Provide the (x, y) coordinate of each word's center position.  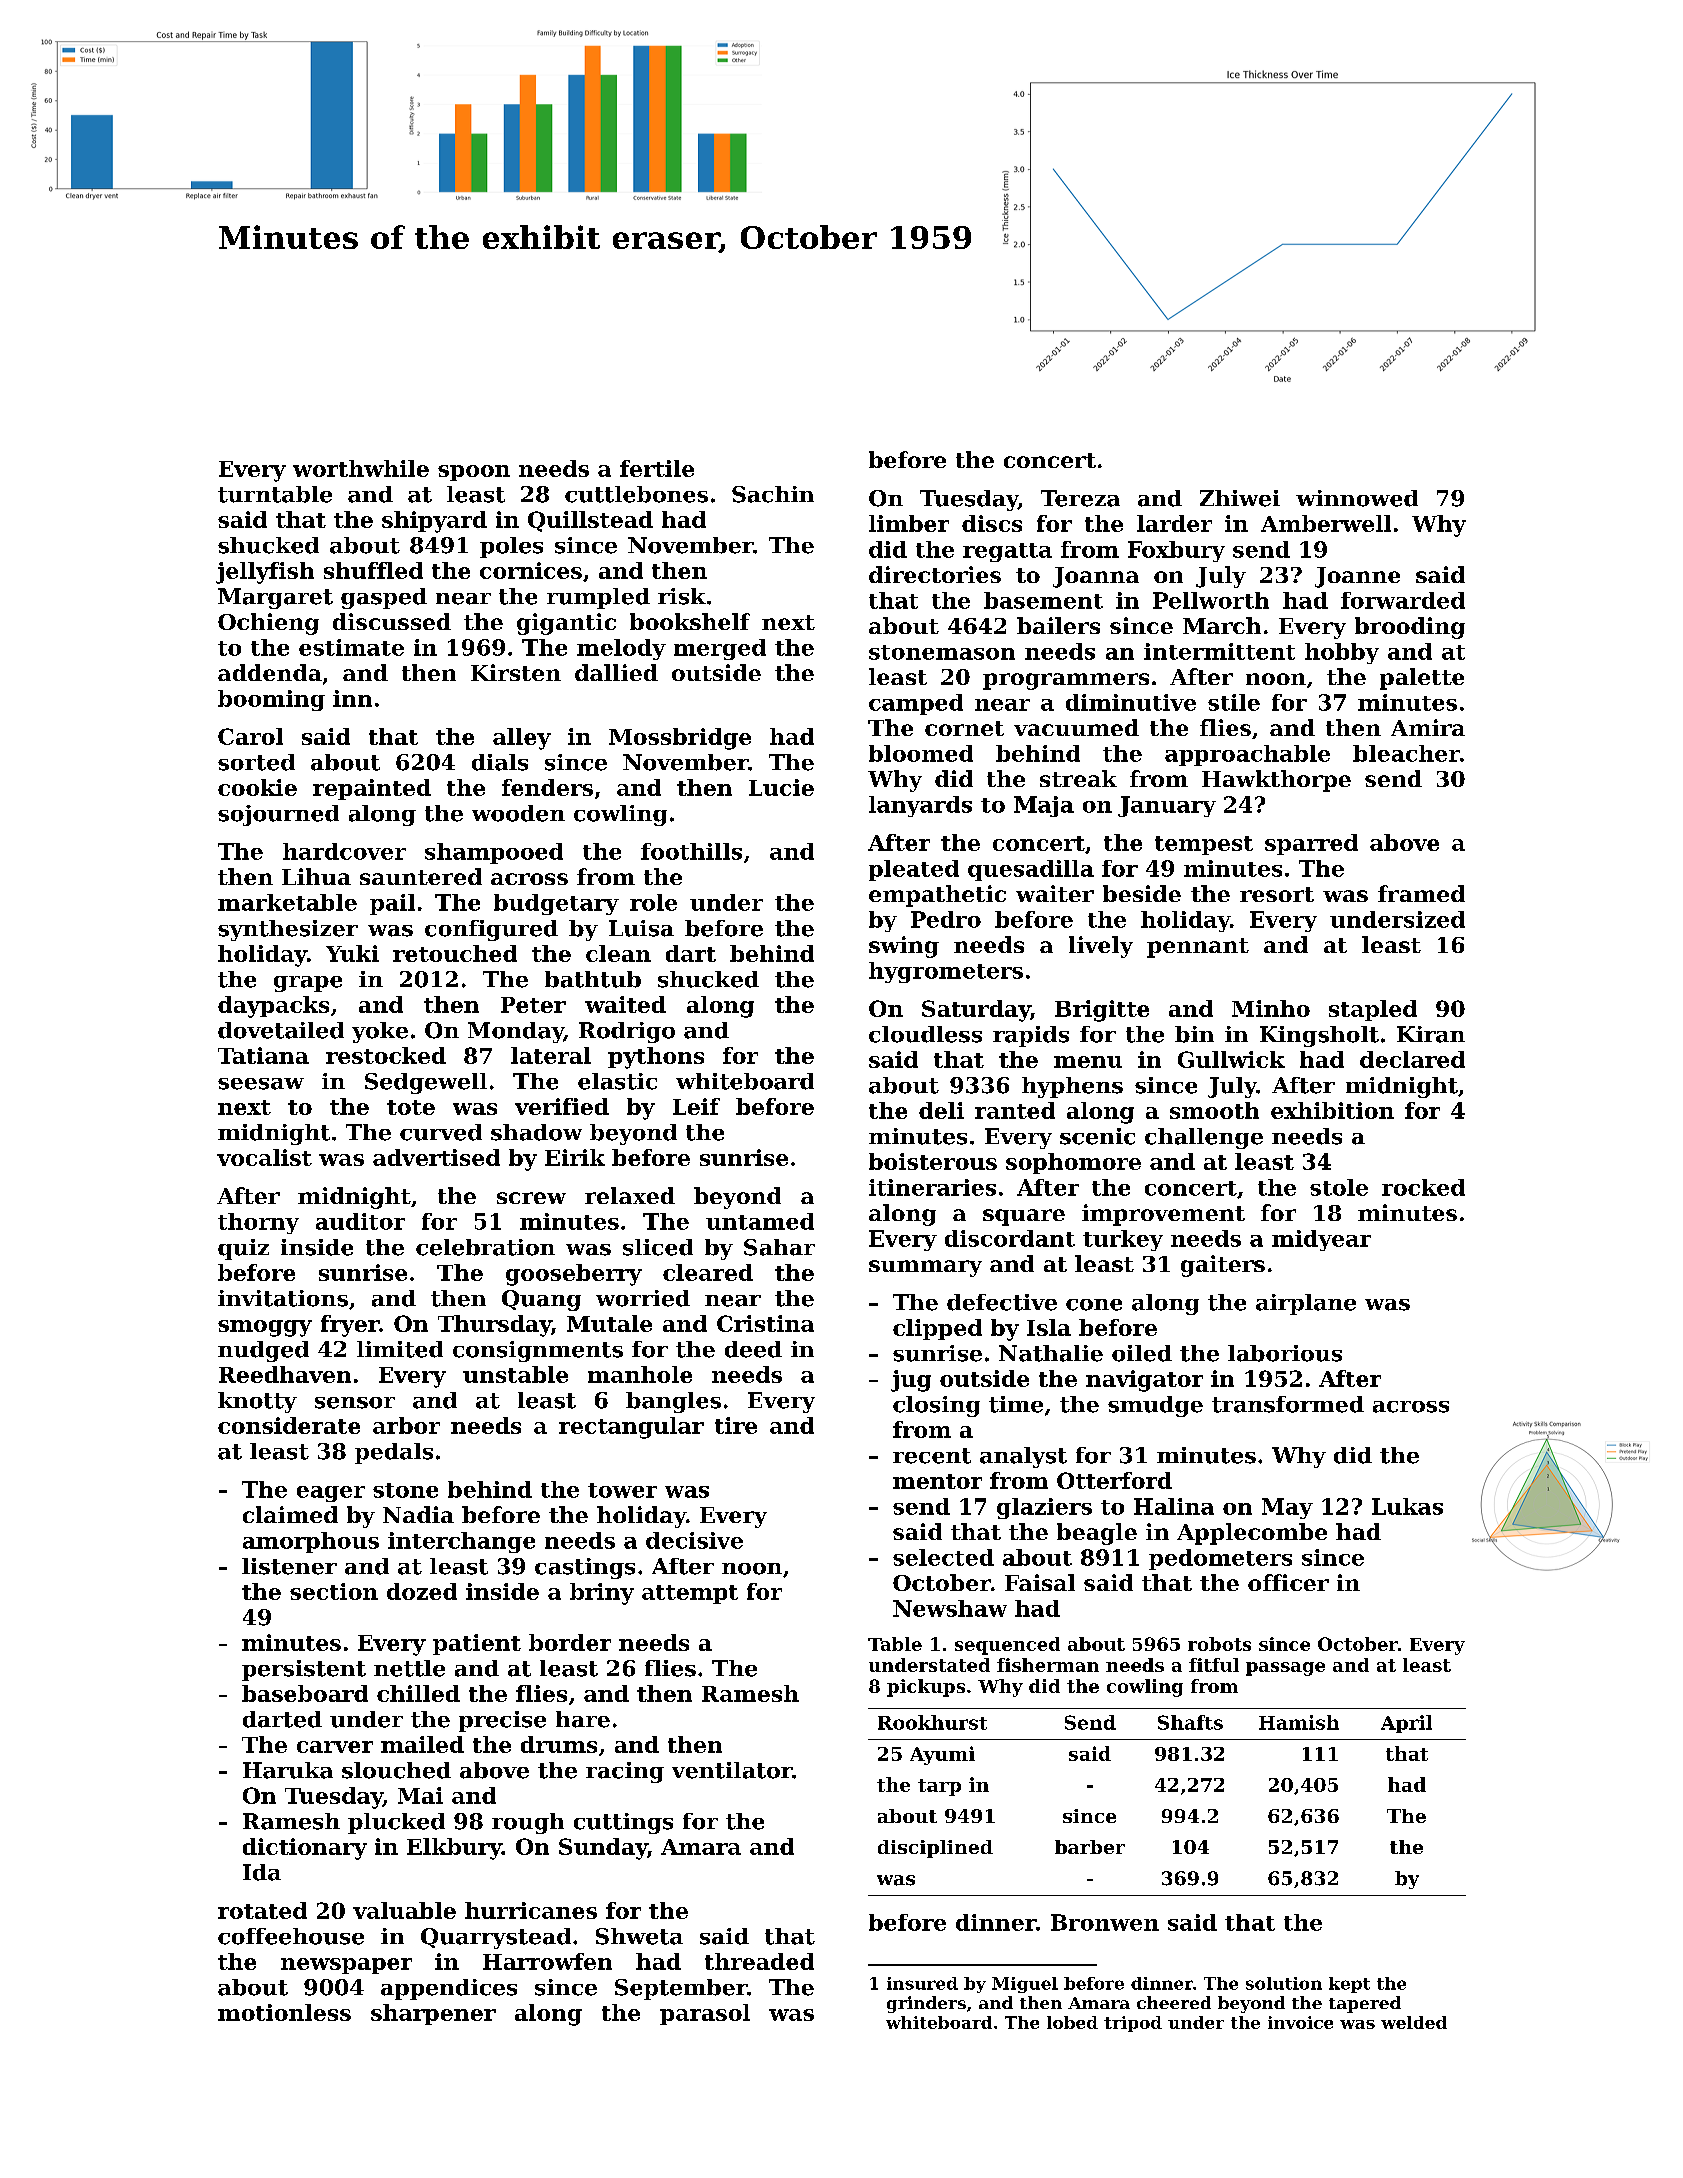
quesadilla (1031, 870)
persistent (304, 1670)
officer (1288, 1582)
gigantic (566, 624)
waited (625, 1004)
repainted (372, 789)
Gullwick (1231, 1059)
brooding (1410, 628)
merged (720, 649)
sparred (1311, 844)
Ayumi (942, 1755)
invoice (1300, 2022)
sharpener (433, 2014)
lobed (1072, 2022)
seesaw (261, 1084)
